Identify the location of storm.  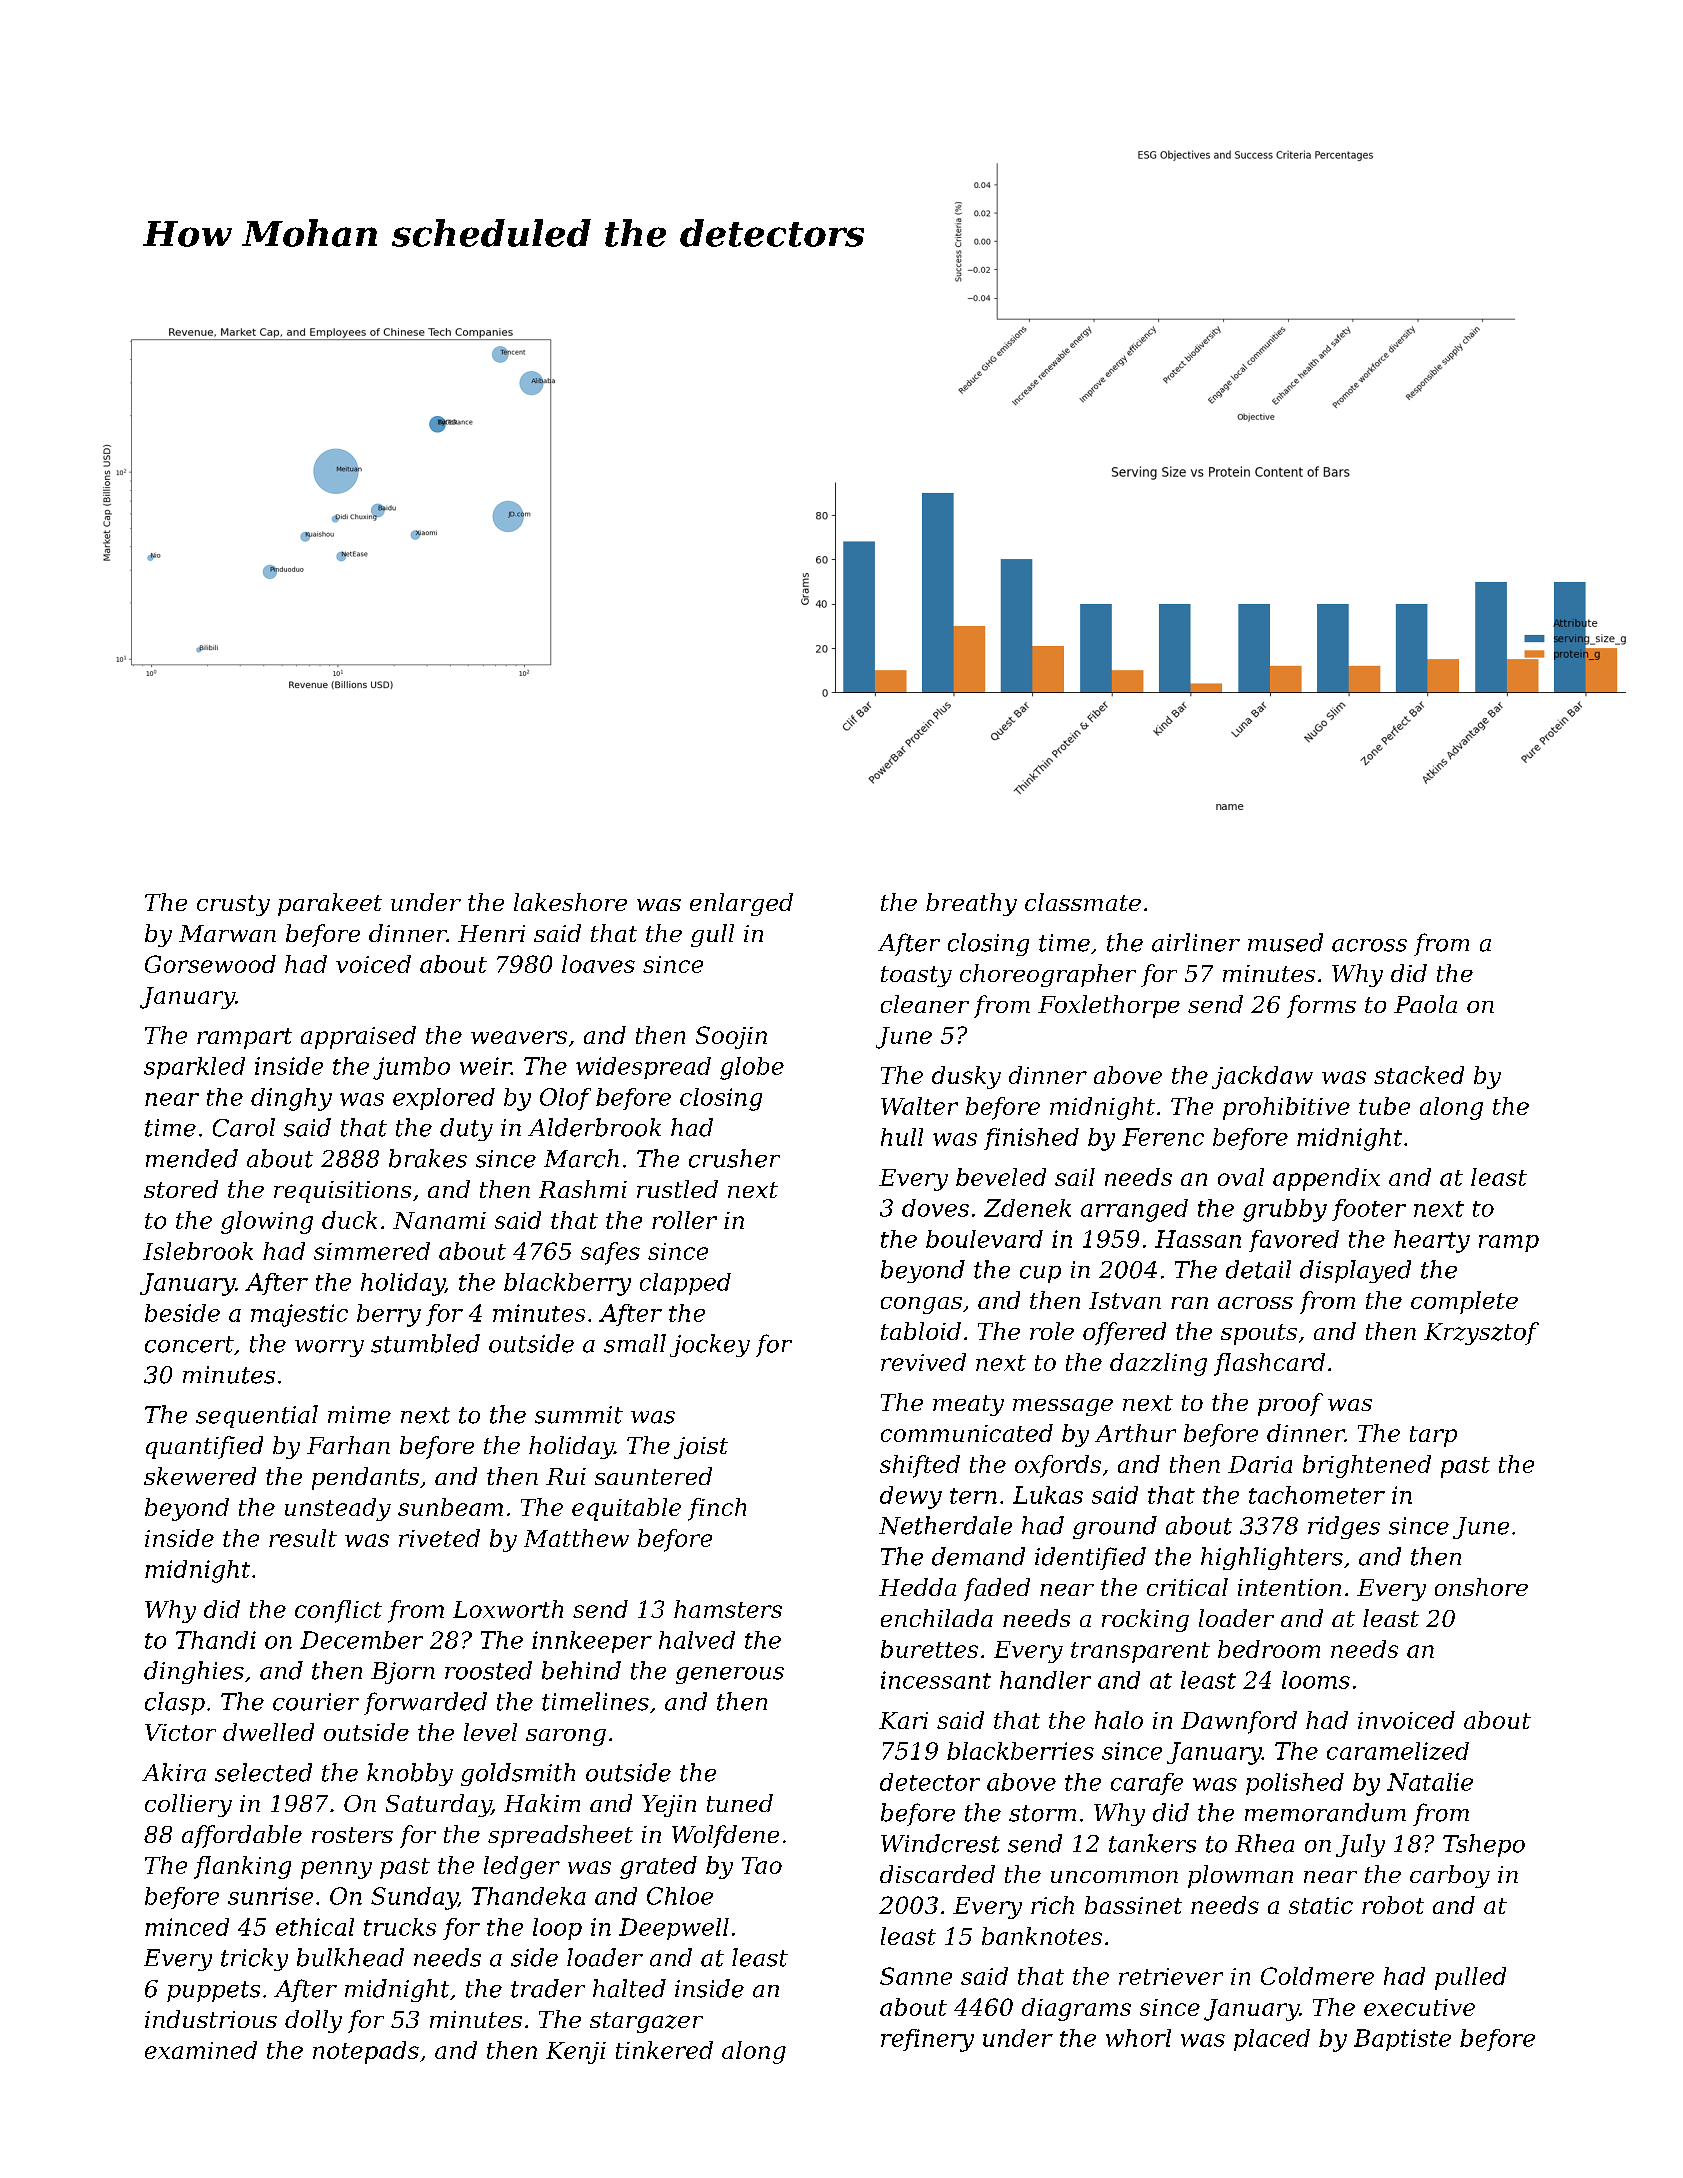
(1042, 1813).
